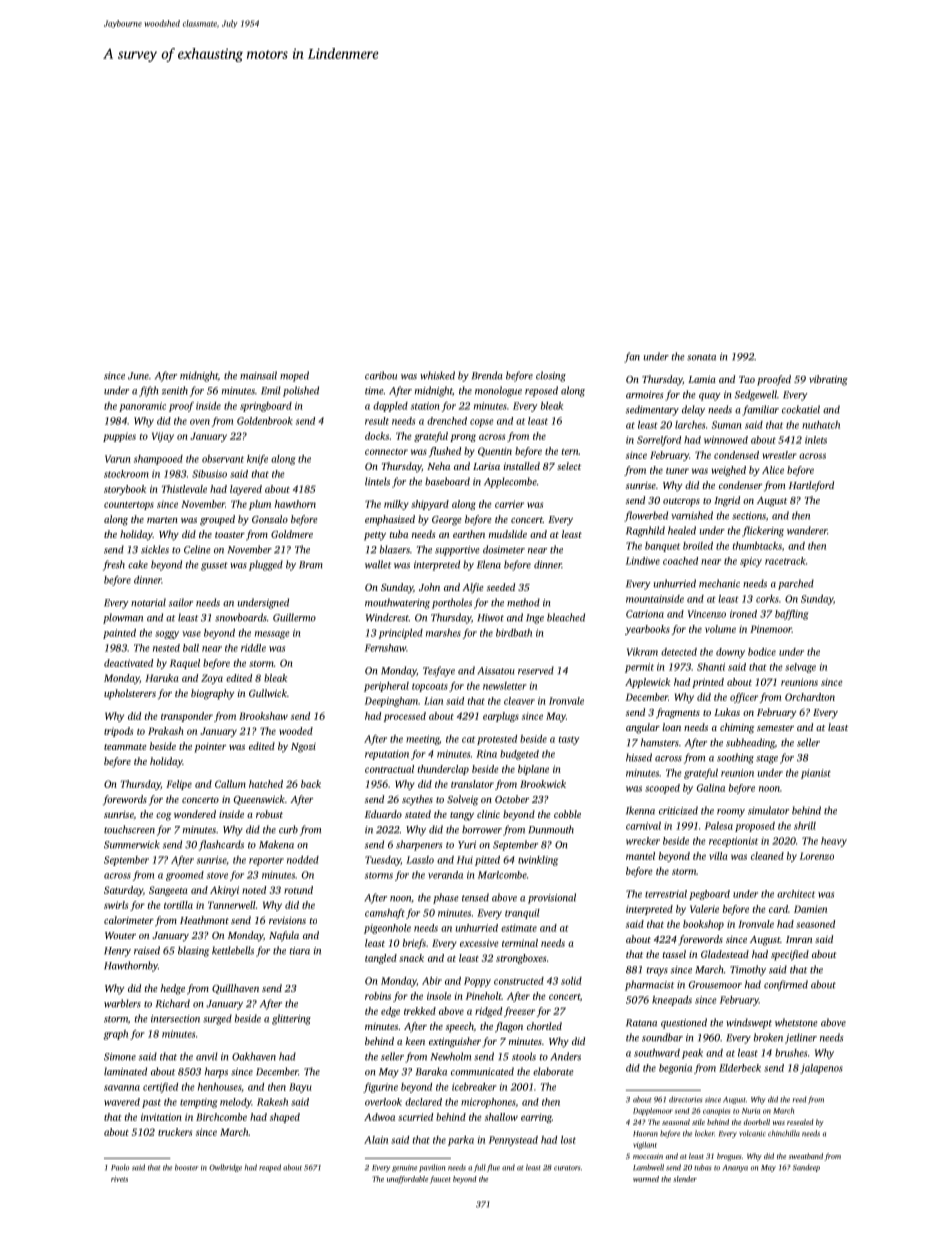  What do you see at coordinates (647, 630) in the screenshot?
I see `yearbooks` at bounding box center [647, 630].
